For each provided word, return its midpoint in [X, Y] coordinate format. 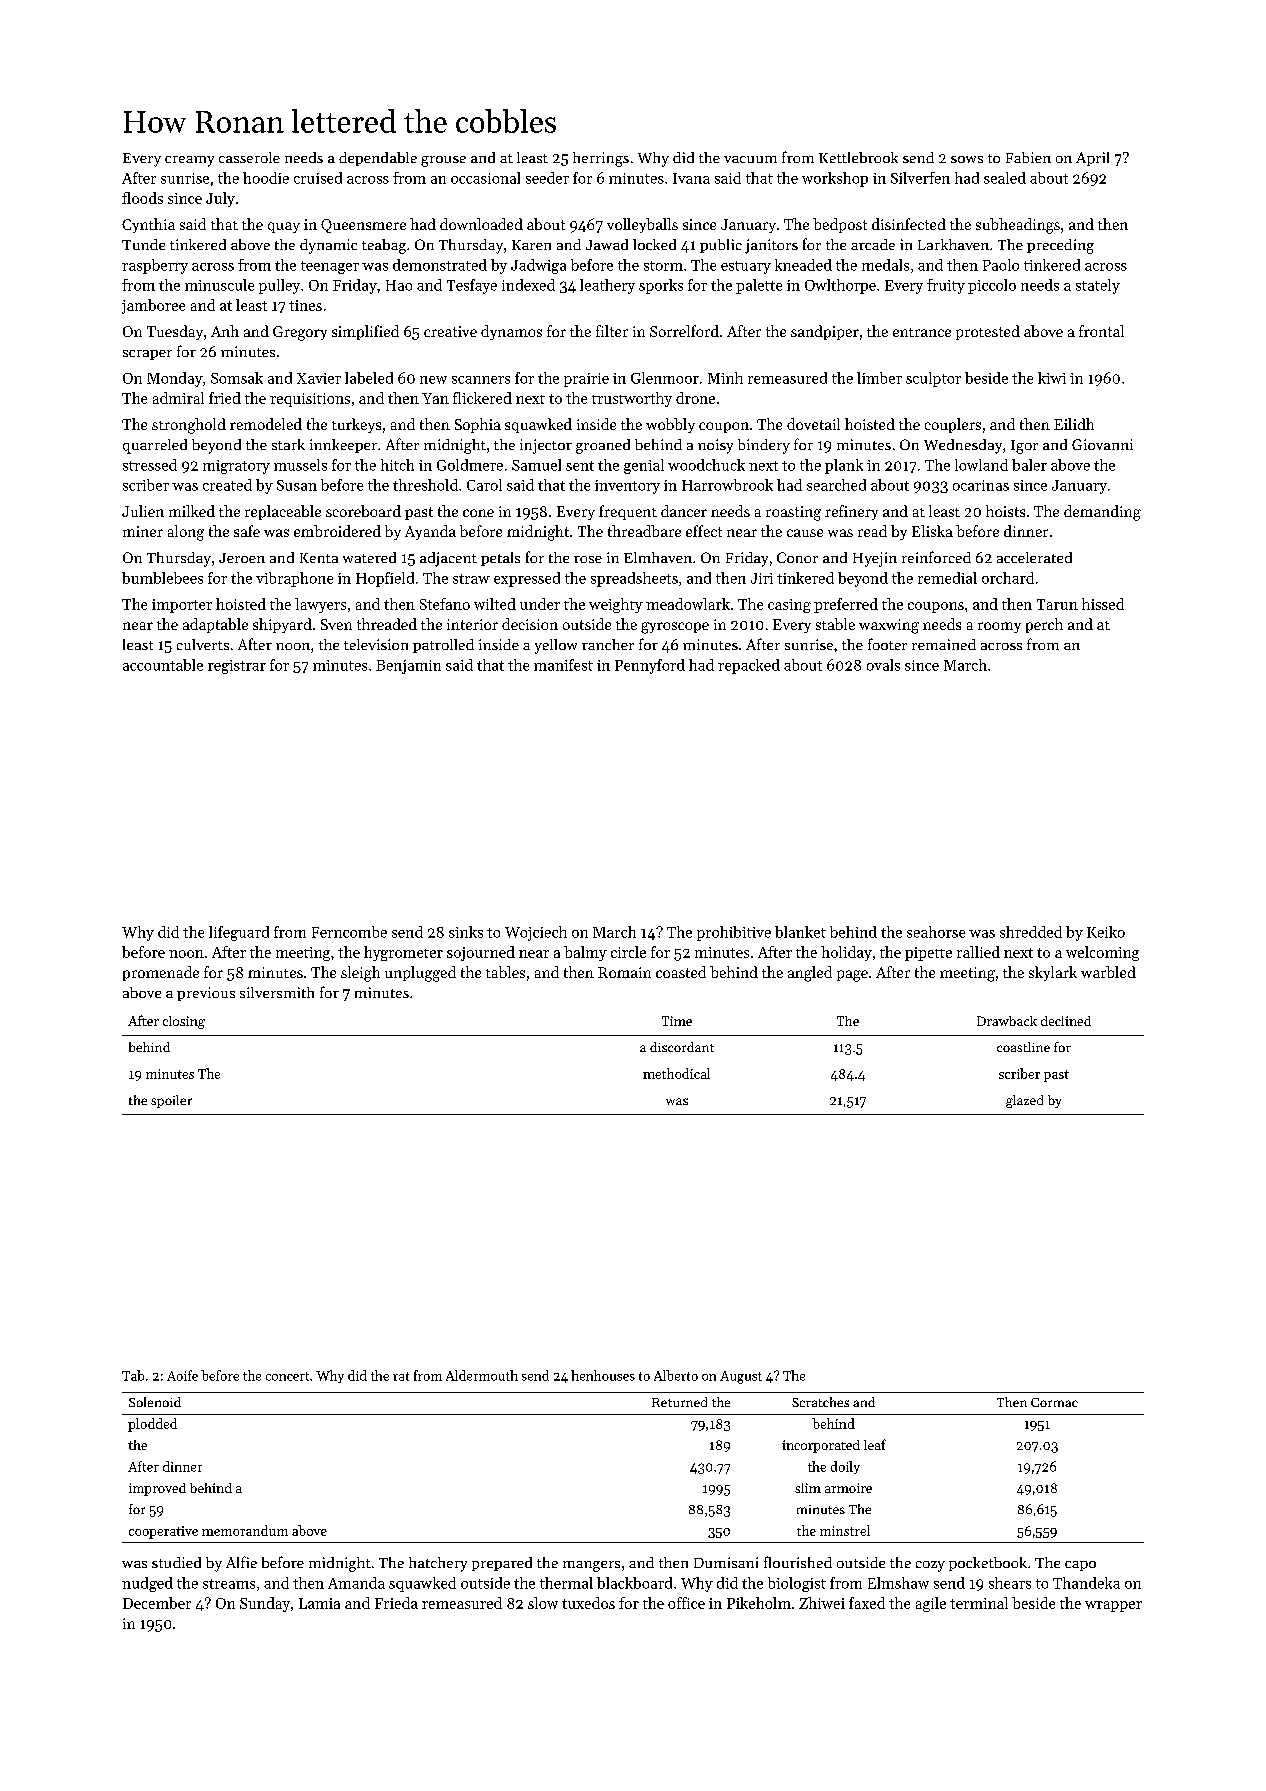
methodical [676, 1073]
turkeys [356, 425]
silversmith [277, 992]
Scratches [820, 1402]
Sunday [265, 1604]
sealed [1005, 178]
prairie [586, 380]
